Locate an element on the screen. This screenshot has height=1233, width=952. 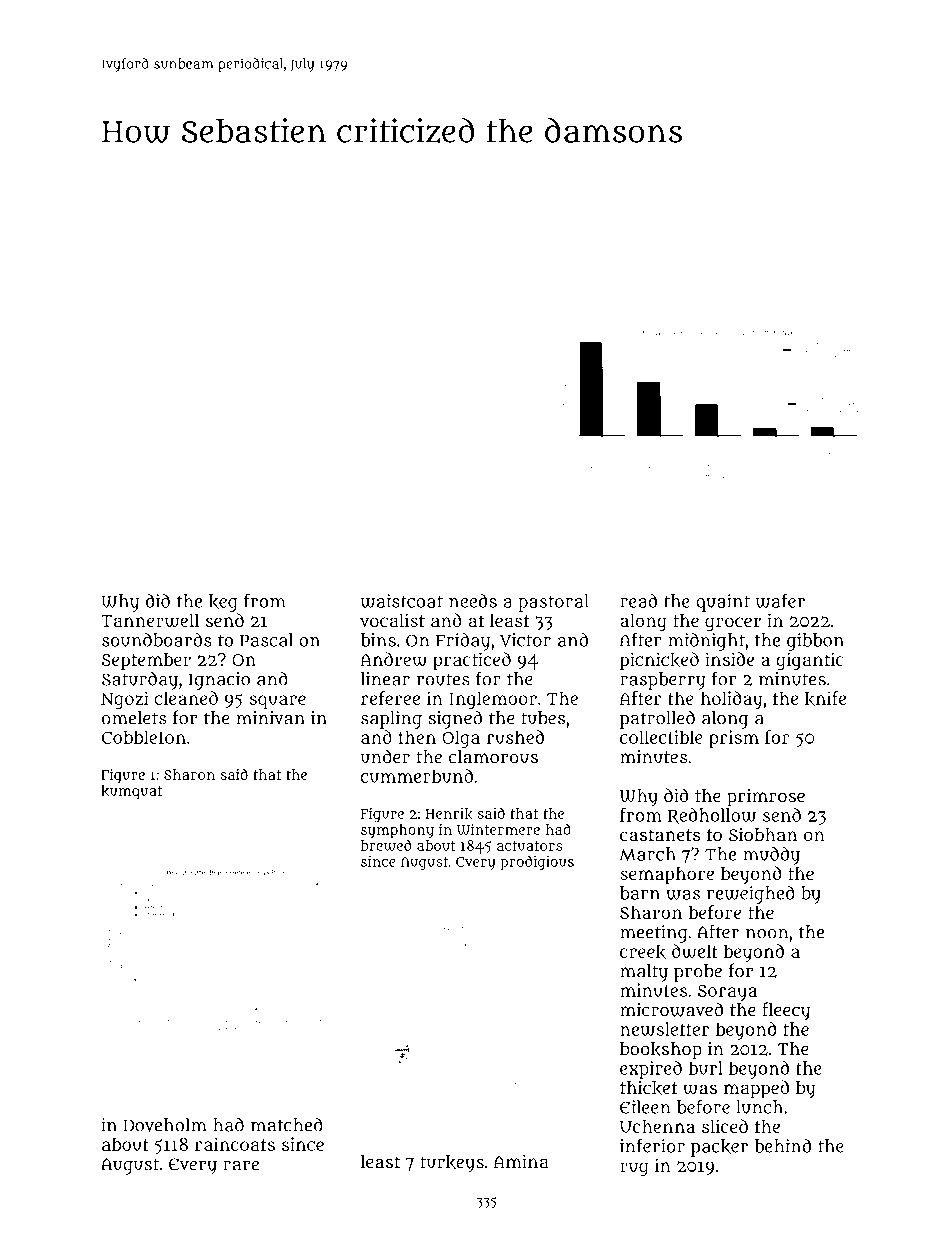
mapped is located at coordinates (756, 1089).
